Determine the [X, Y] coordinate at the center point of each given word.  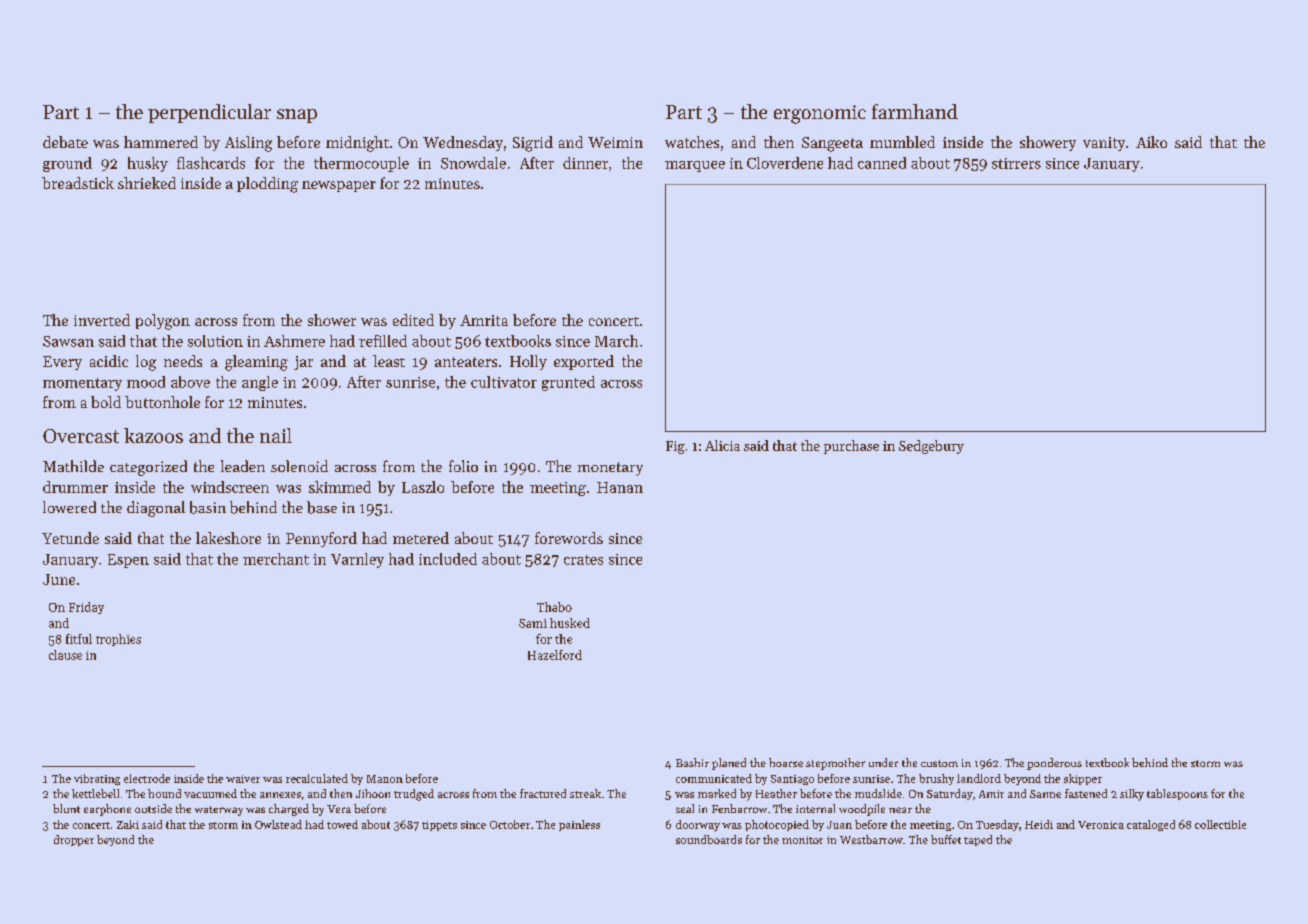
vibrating [97, 779]
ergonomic [820, 114]
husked [570, 623]
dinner [585, 163]
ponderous [1054, 764]
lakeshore [228, 538]
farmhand [915, 111]
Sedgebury [931, 447]
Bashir [692, 762]
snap [297, 116]
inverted [102, 320]
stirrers [1016, 163]
